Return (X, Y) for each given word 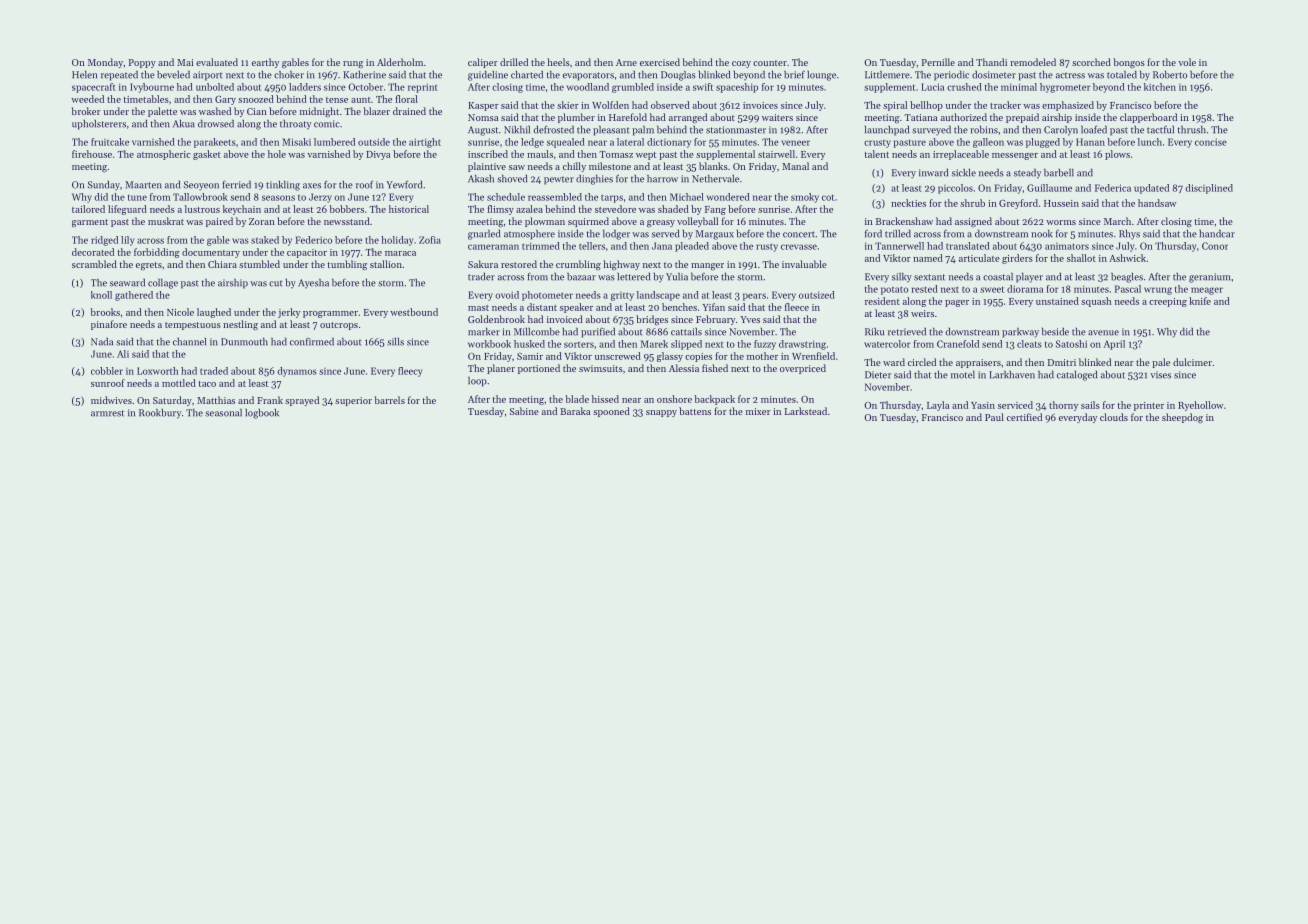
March (1117, 221)
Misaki (296, 142)
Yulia (677, 277)
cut (276, 283)
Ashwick (1127, 258)
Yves (750, 319)
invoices (760, 105)
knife (1200, 301)
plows (1117, 155)
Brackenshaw (904, 221)
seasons (278, 198)
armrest (107, 413)
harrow (662, 179)
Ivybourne (152, 88)
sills (395, 341)
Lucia (932, 87)
